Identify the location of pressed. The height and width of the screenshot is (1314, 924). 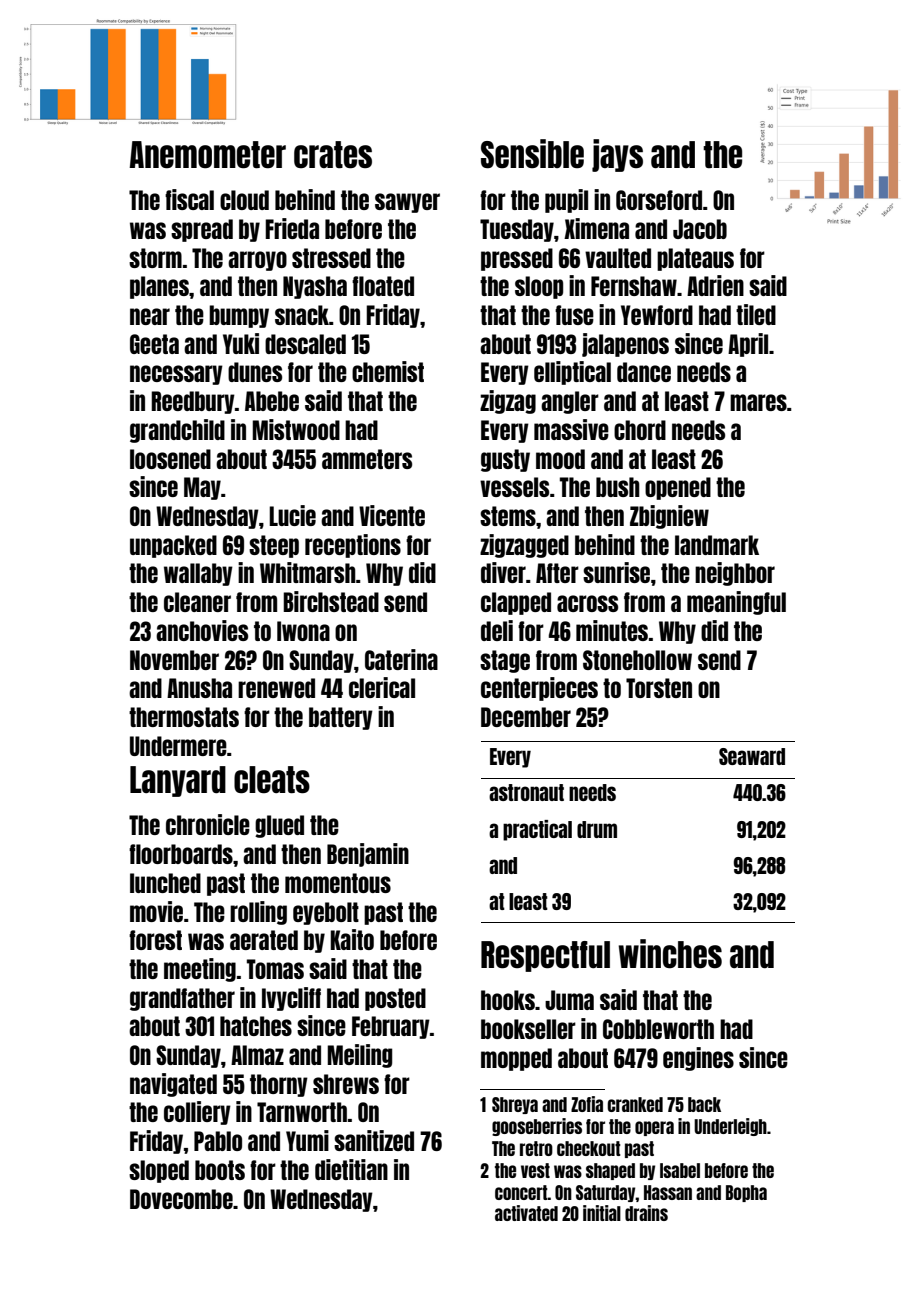
(517, 259).
